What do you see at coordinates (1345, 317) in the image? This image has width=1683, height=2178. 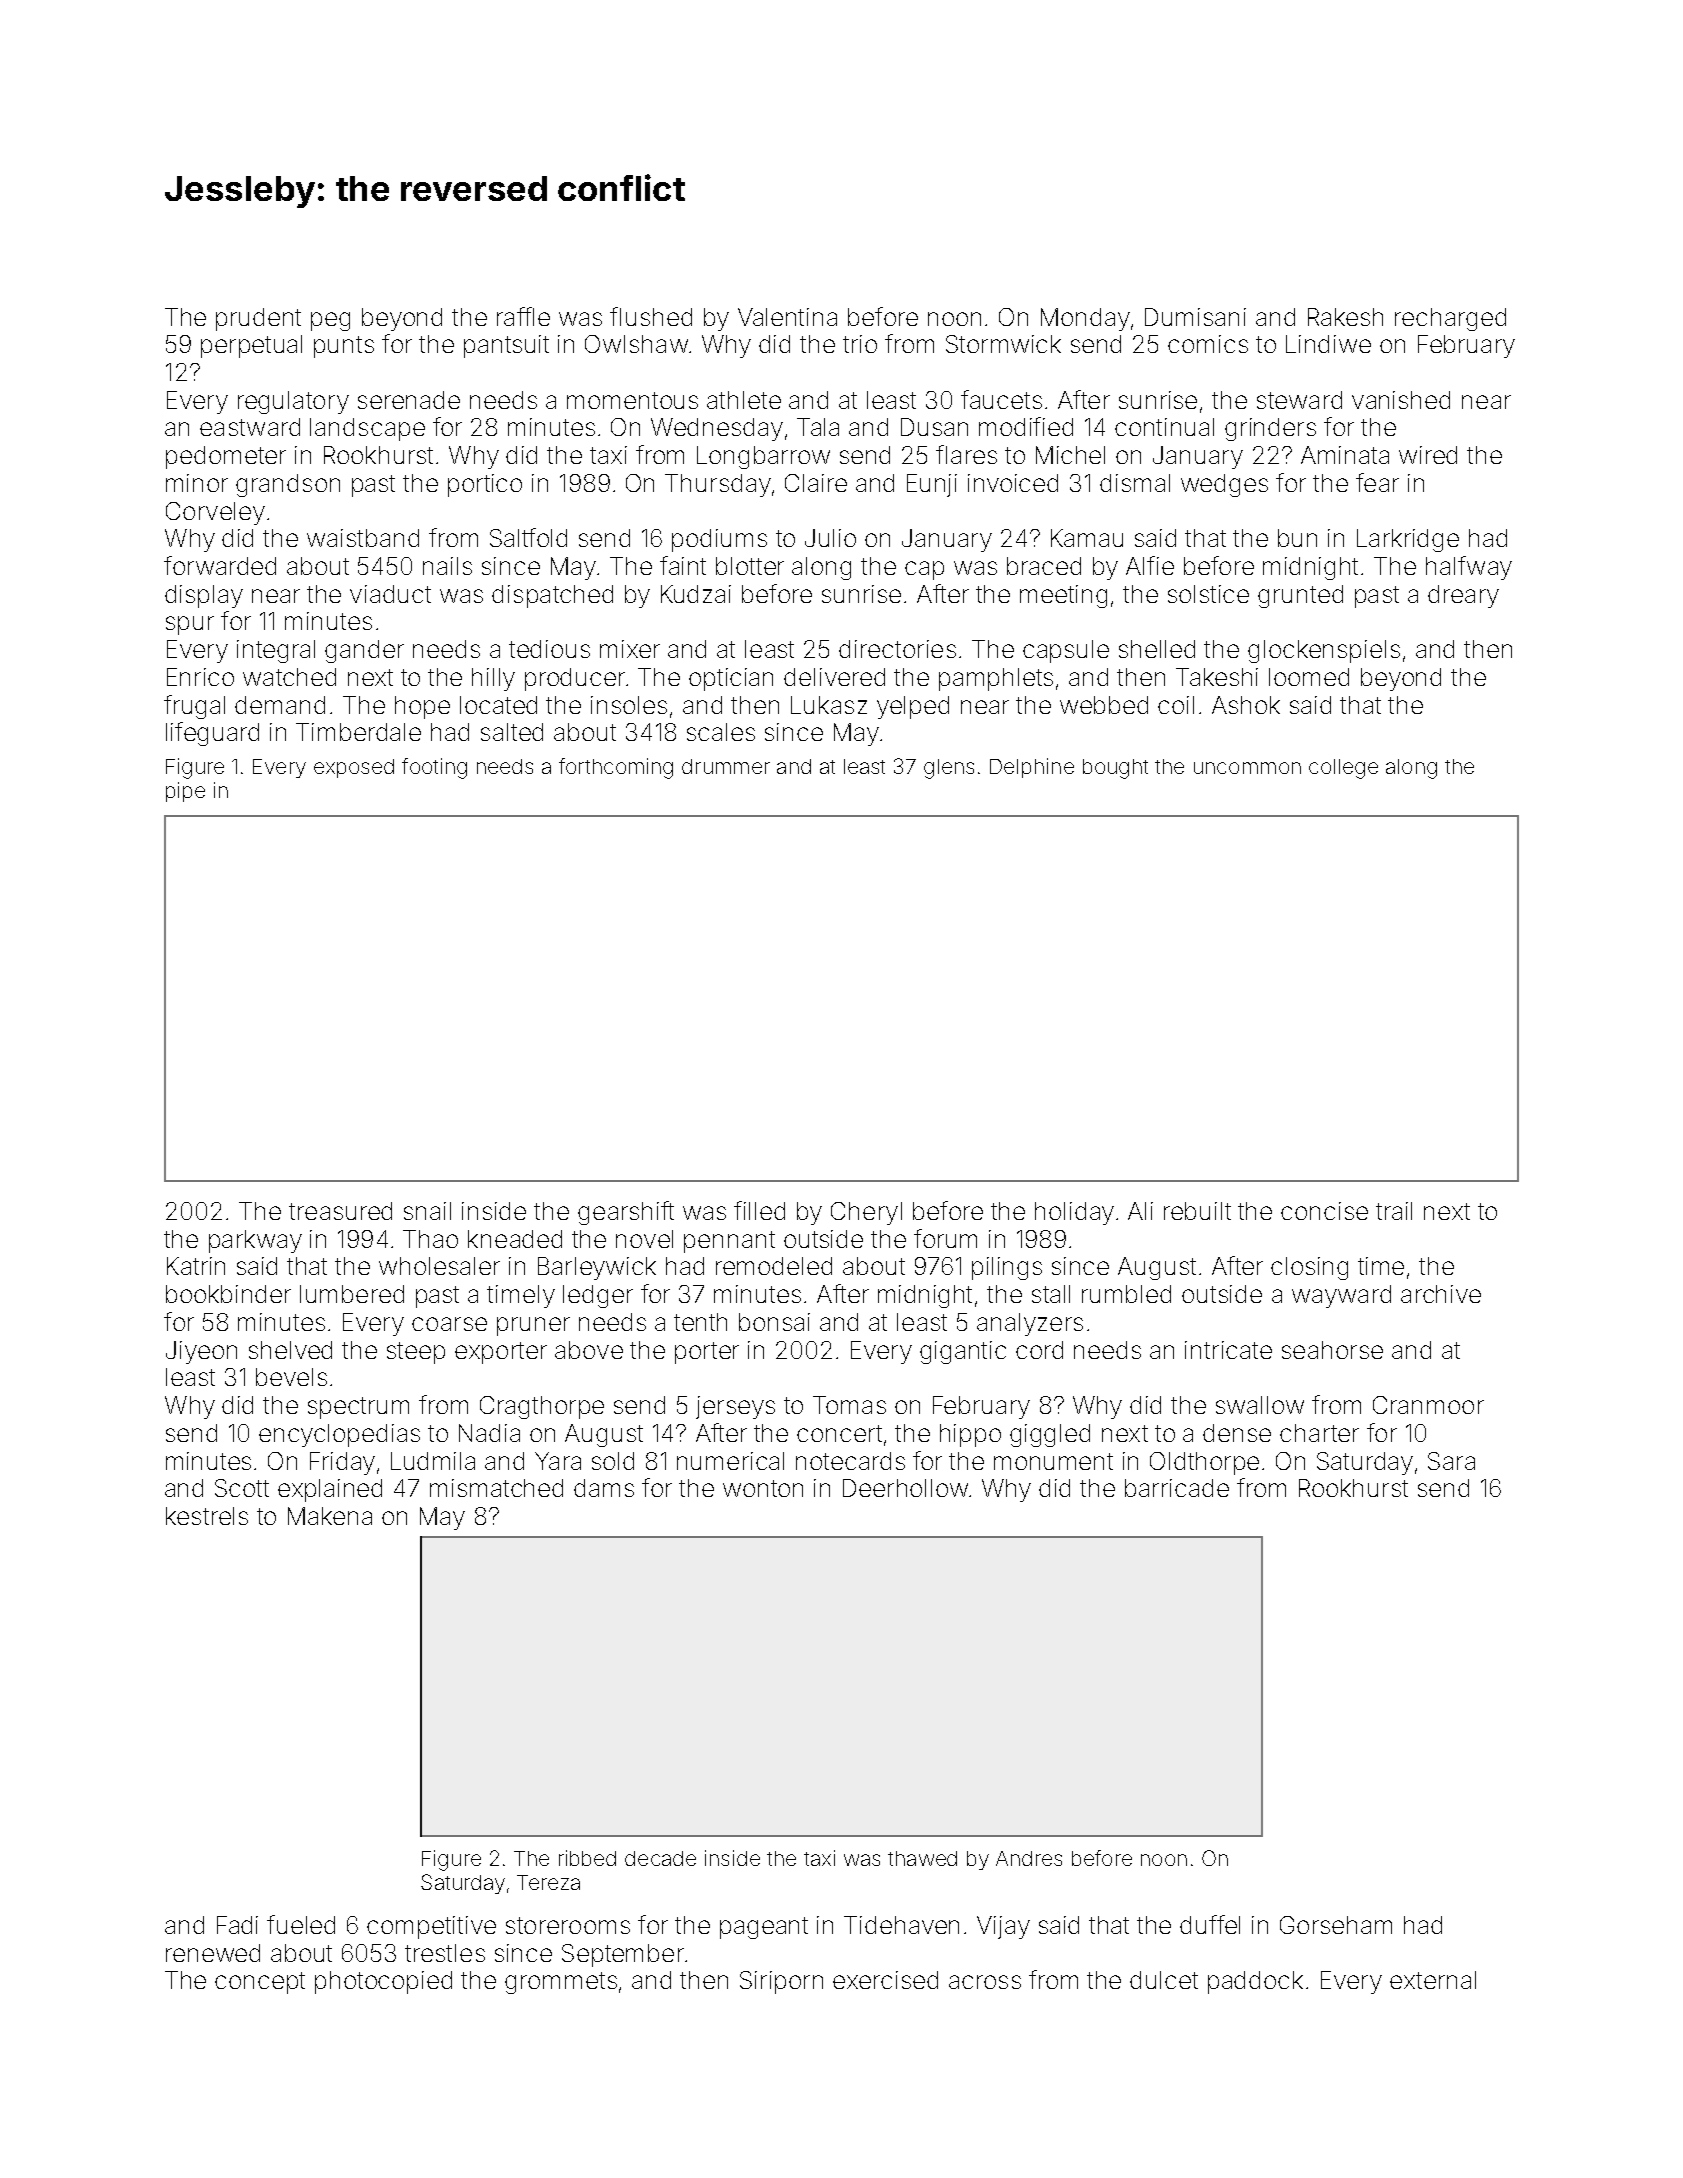 I see `Rakesh` at bounding box center [1345, 317].
